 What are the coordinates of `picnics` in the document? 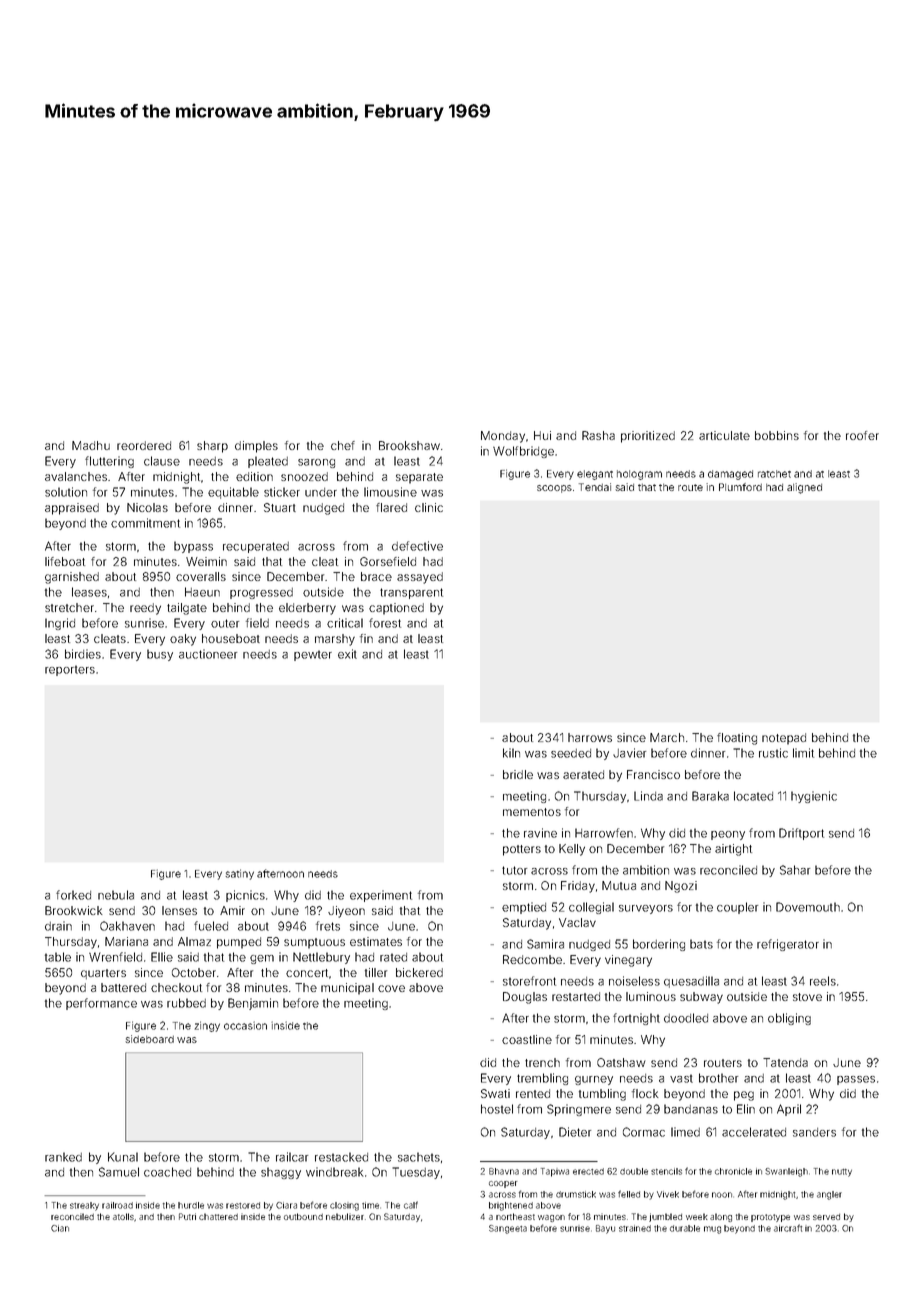 It's located at (245, 896).
